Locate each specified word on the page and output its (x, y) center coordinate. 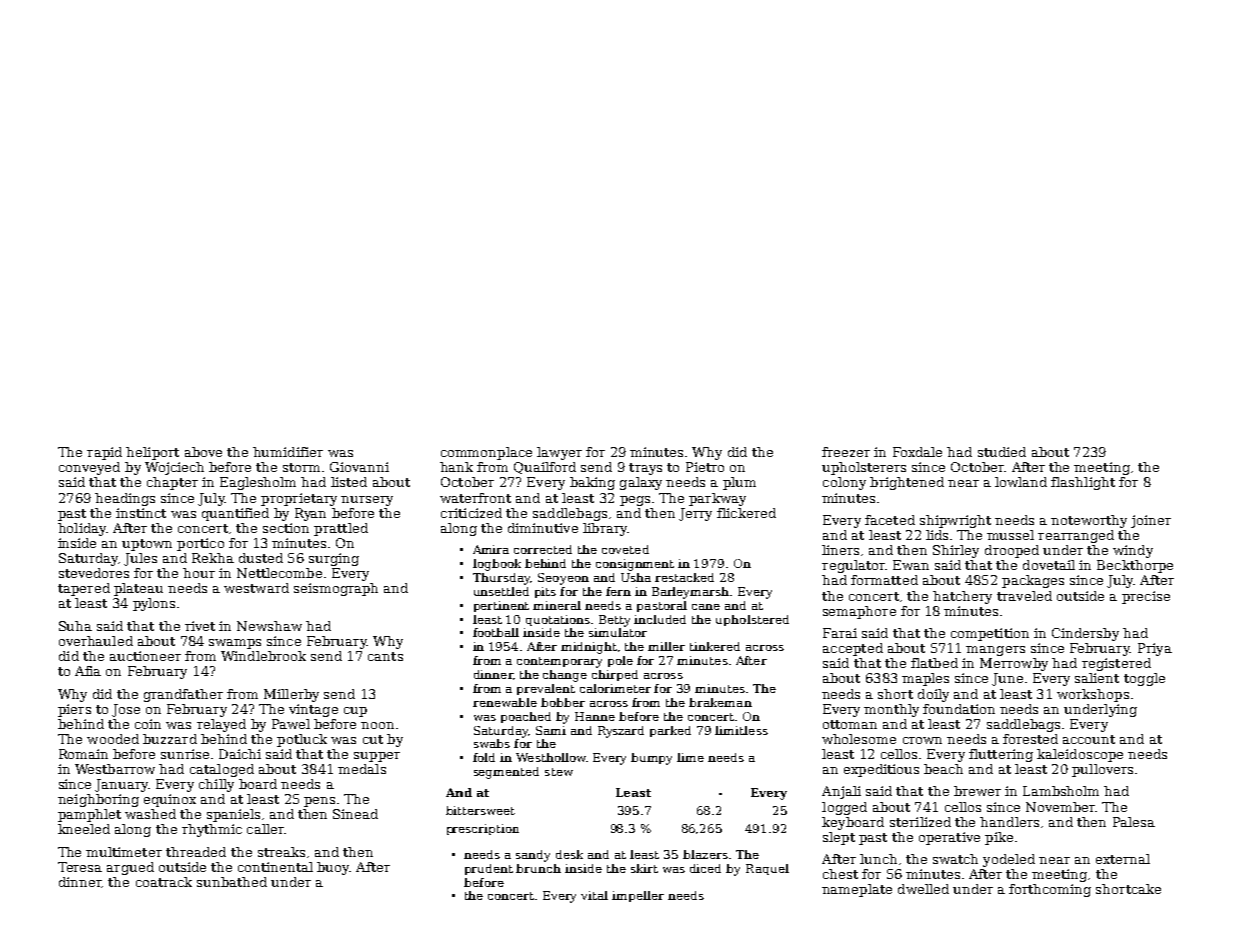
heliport (152, 453)
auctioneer (145, 656)
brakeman (720, 702)
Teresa (80, 867)
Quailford (545, 468)
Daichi (240, 754)
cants (385, 656)
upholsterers (864, 468)
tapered (84, 589)
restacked (684, 577)
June (1007, 679)
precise (1146, 597)
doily (933, 695)
